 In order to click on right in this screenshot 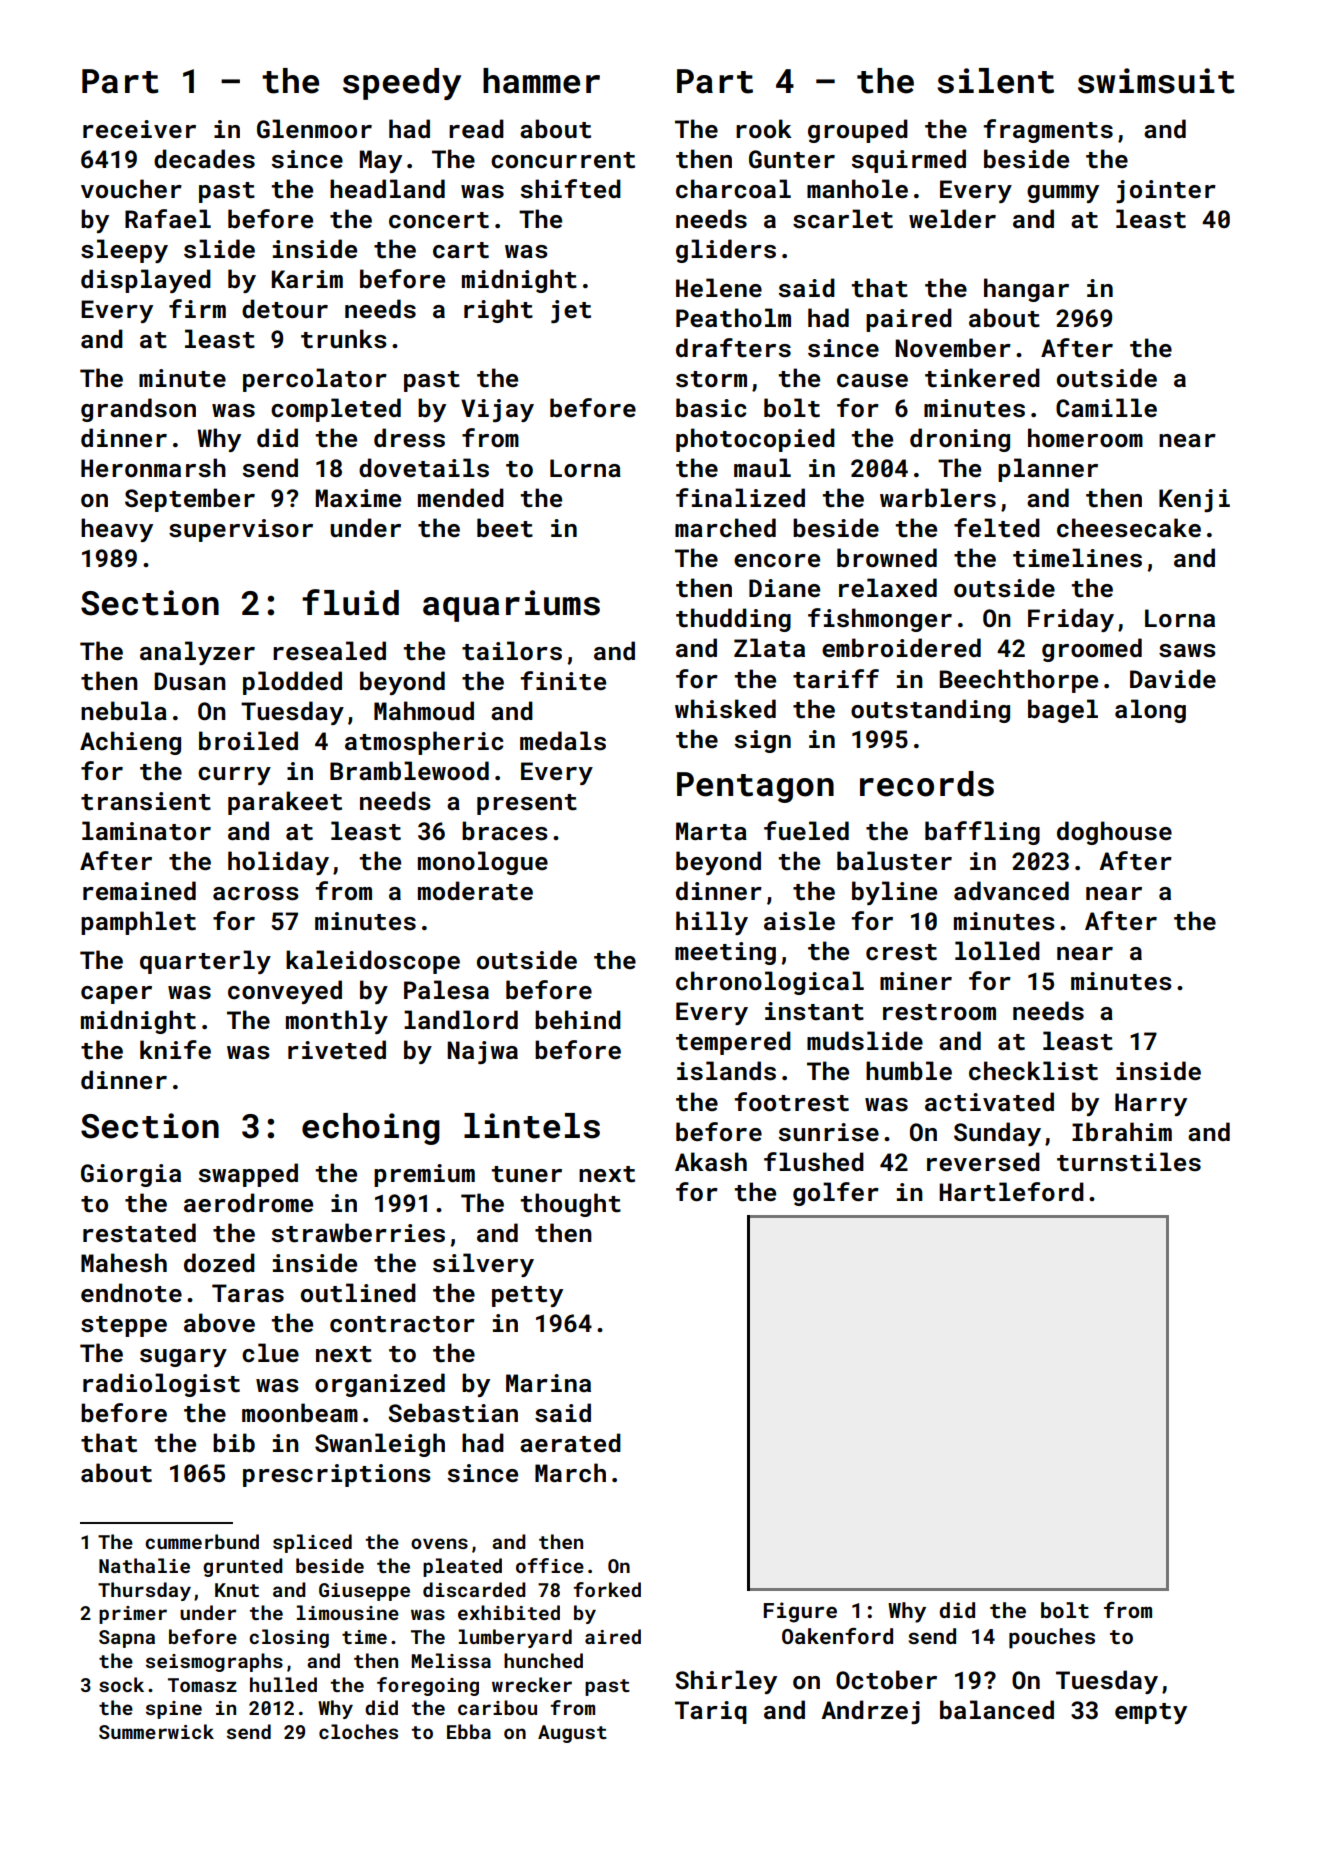, I will do `click(498, 311)`.
